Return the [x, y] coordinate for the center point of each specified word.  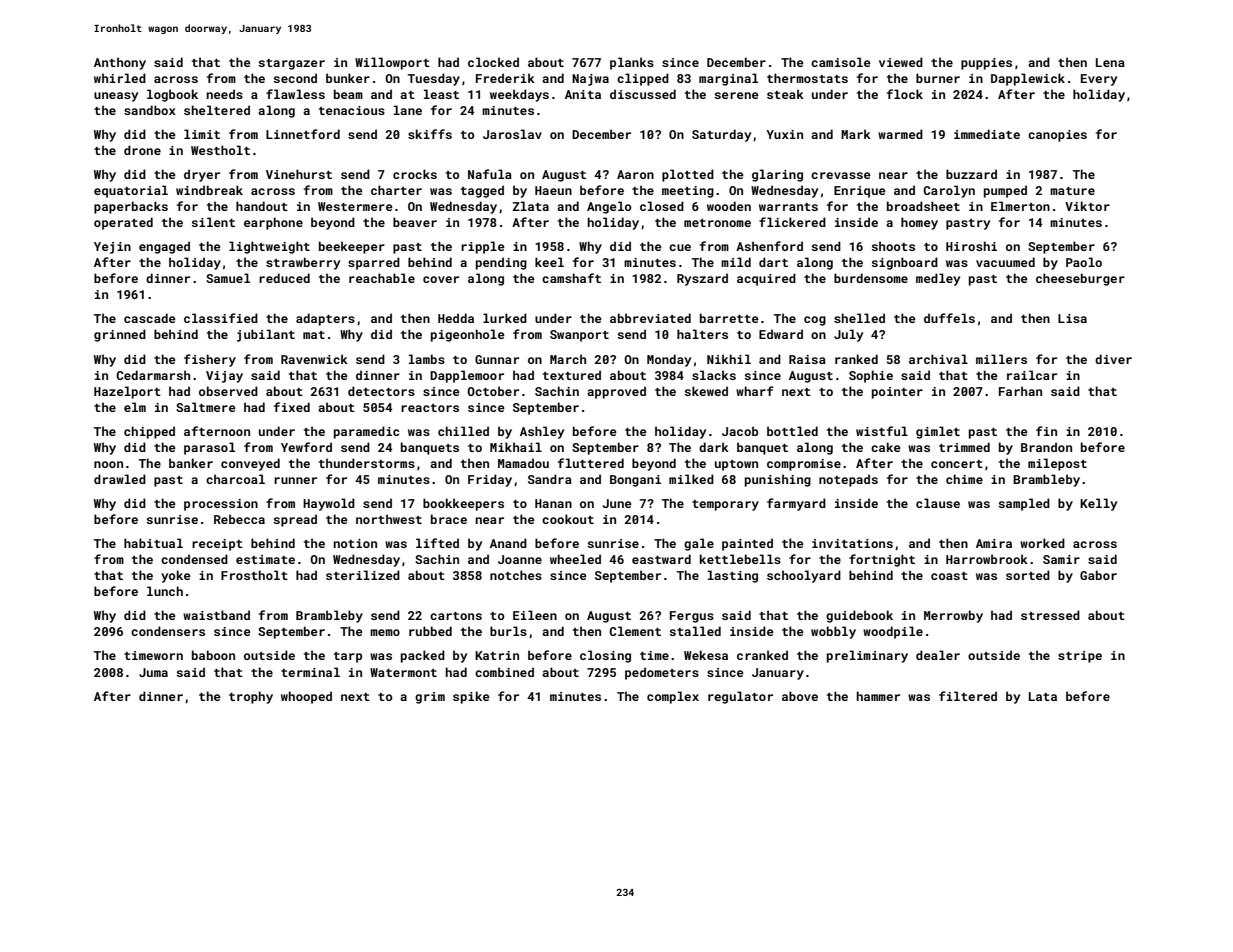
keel [549, 262]
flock [905, 94]
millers [1001, 359]
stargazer [292, 64]
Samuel [228, 278]
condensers [168, 631]
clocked [493, 62]
